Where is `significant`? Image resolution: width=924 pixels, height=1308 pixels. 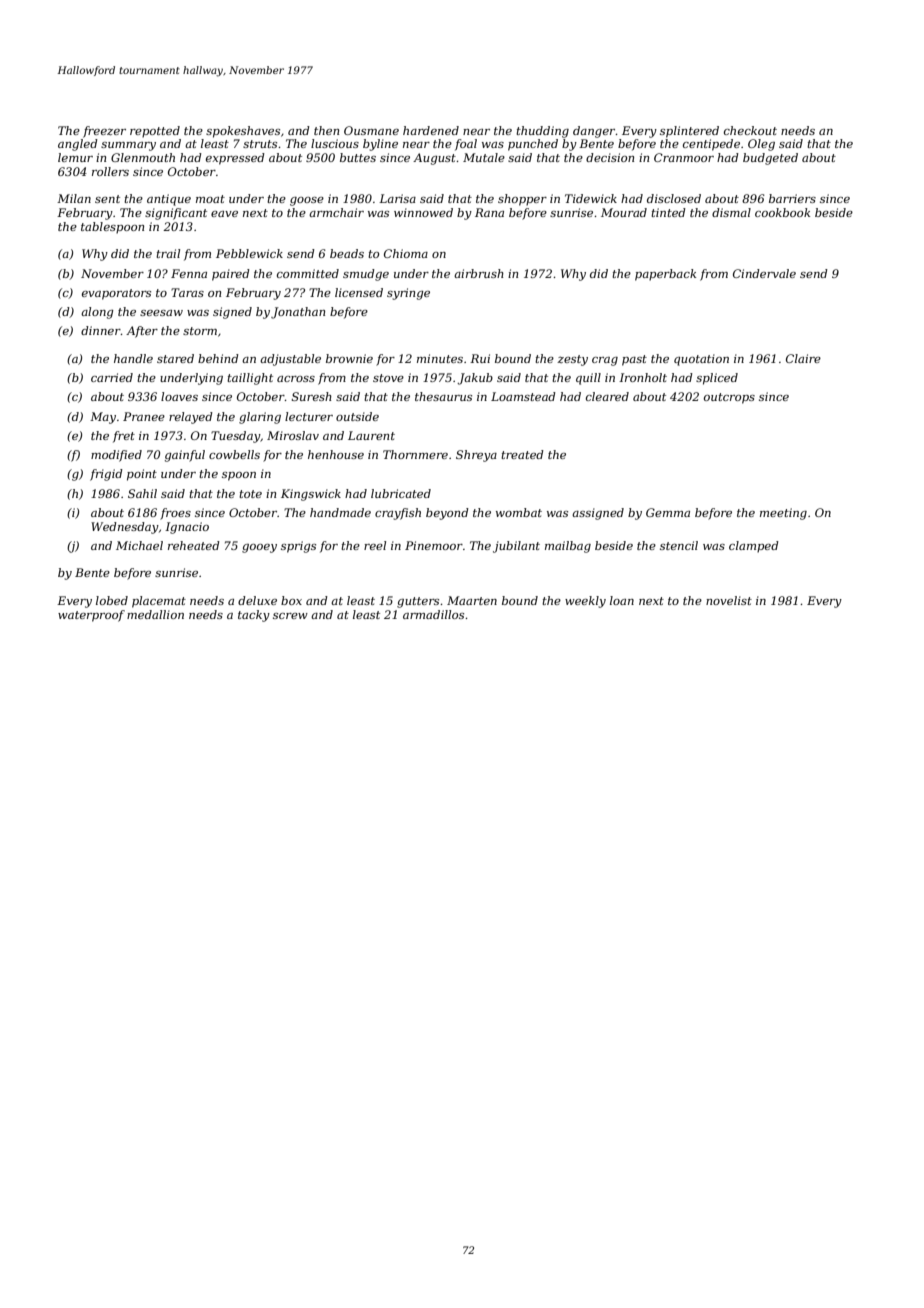
significant is located at coordinates (176, 214).
